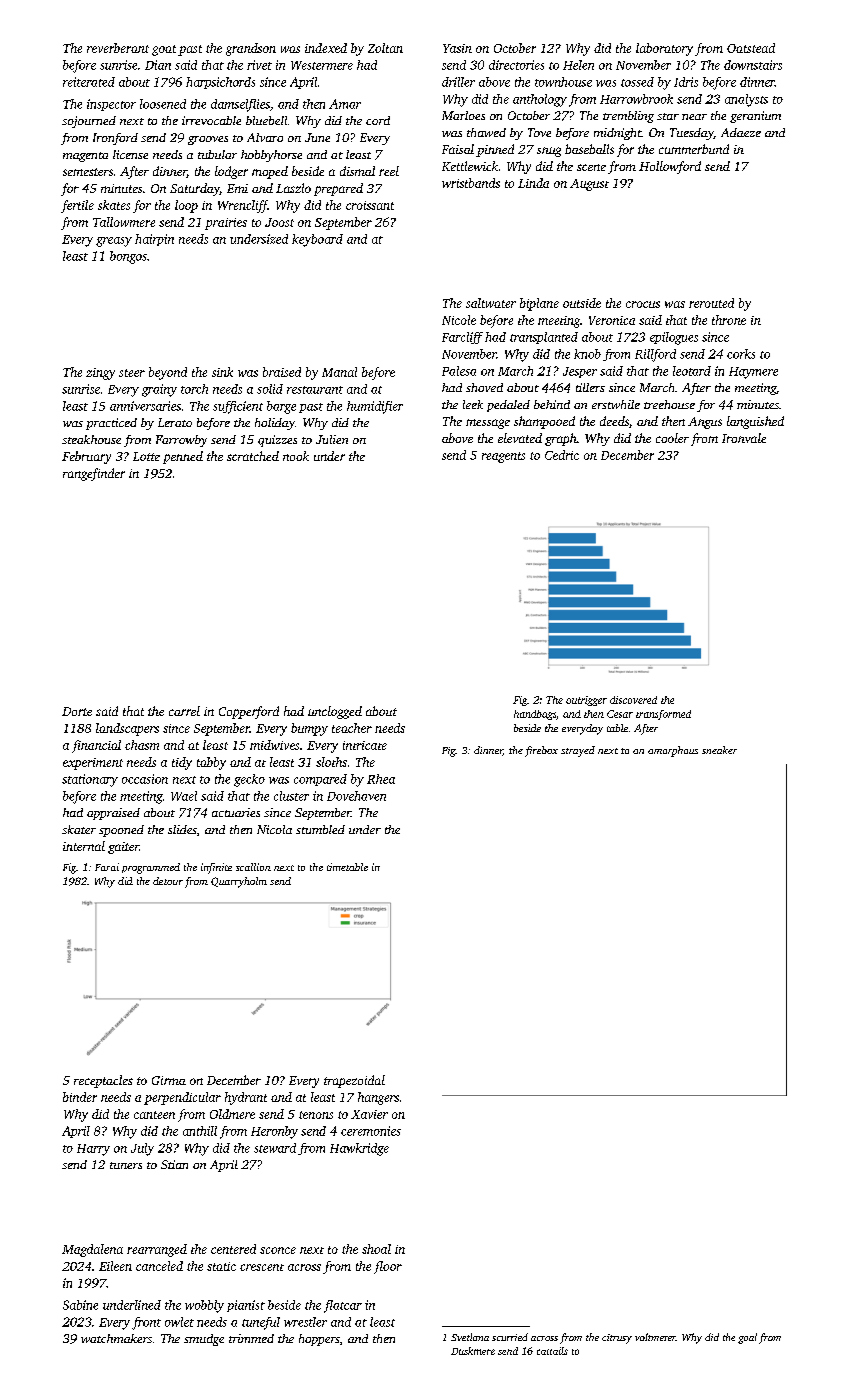 The height and width of the page is (1400, 849). Describe the element at coordinates (107, 867) in the page. I see `Farai` at that location.
